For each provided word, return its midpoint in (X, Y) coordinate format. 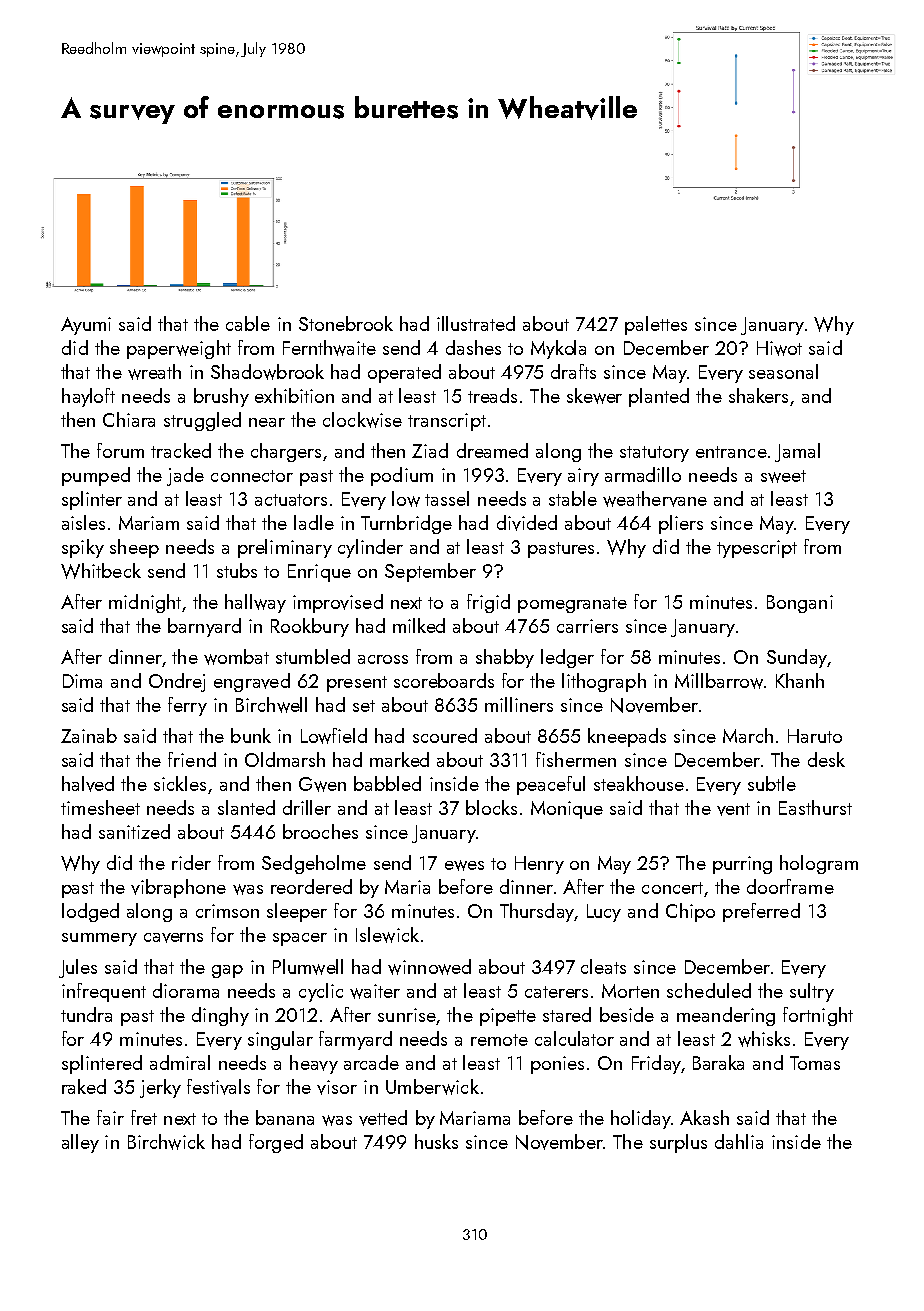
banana (285, 1117)
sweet (783, 476)
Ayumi (86, 326)
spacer (300, 939)
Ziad (430, 450)
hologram (819, 864)
